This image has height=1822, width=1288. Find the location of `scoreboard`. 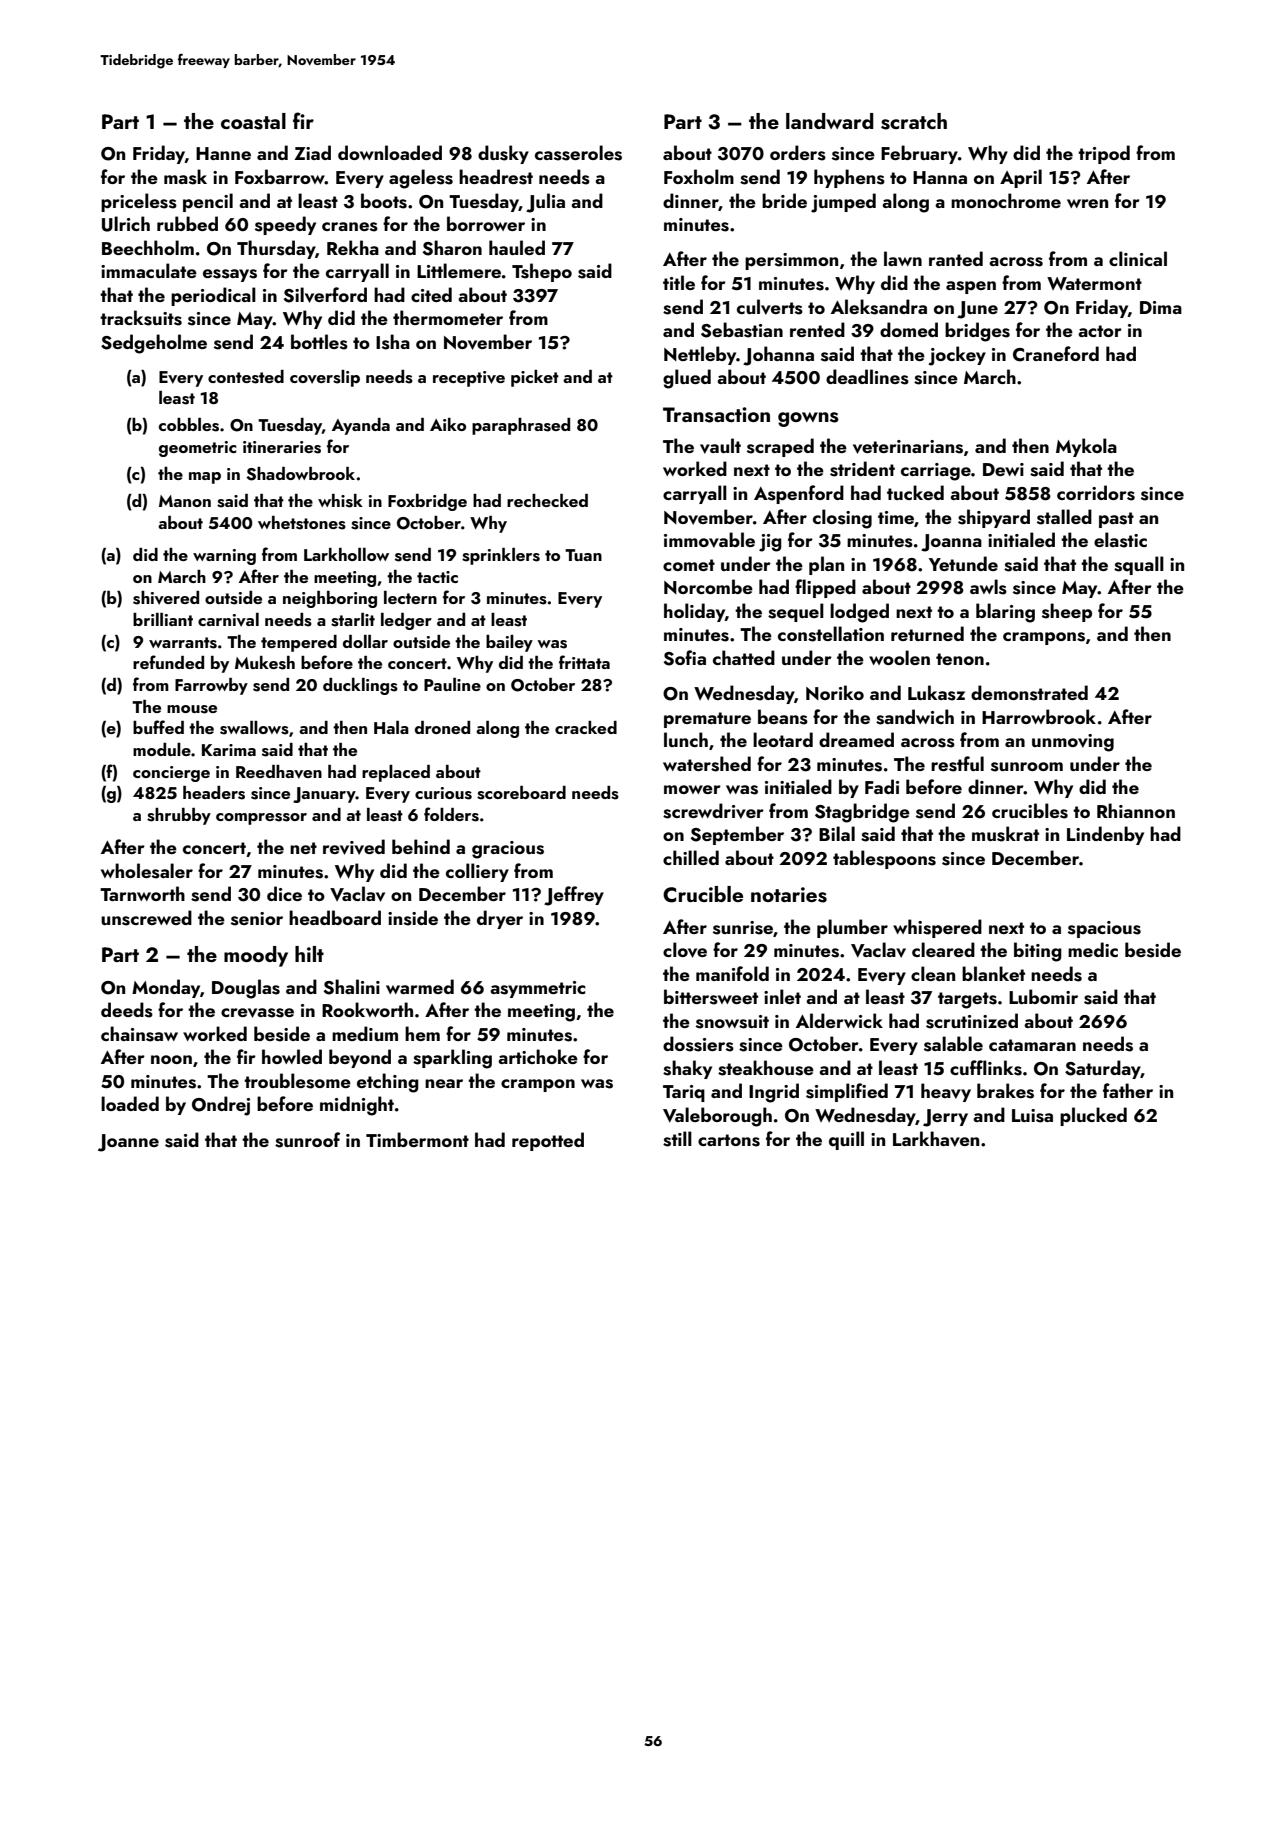

scoreboard is located at coordinates (521, 793).
